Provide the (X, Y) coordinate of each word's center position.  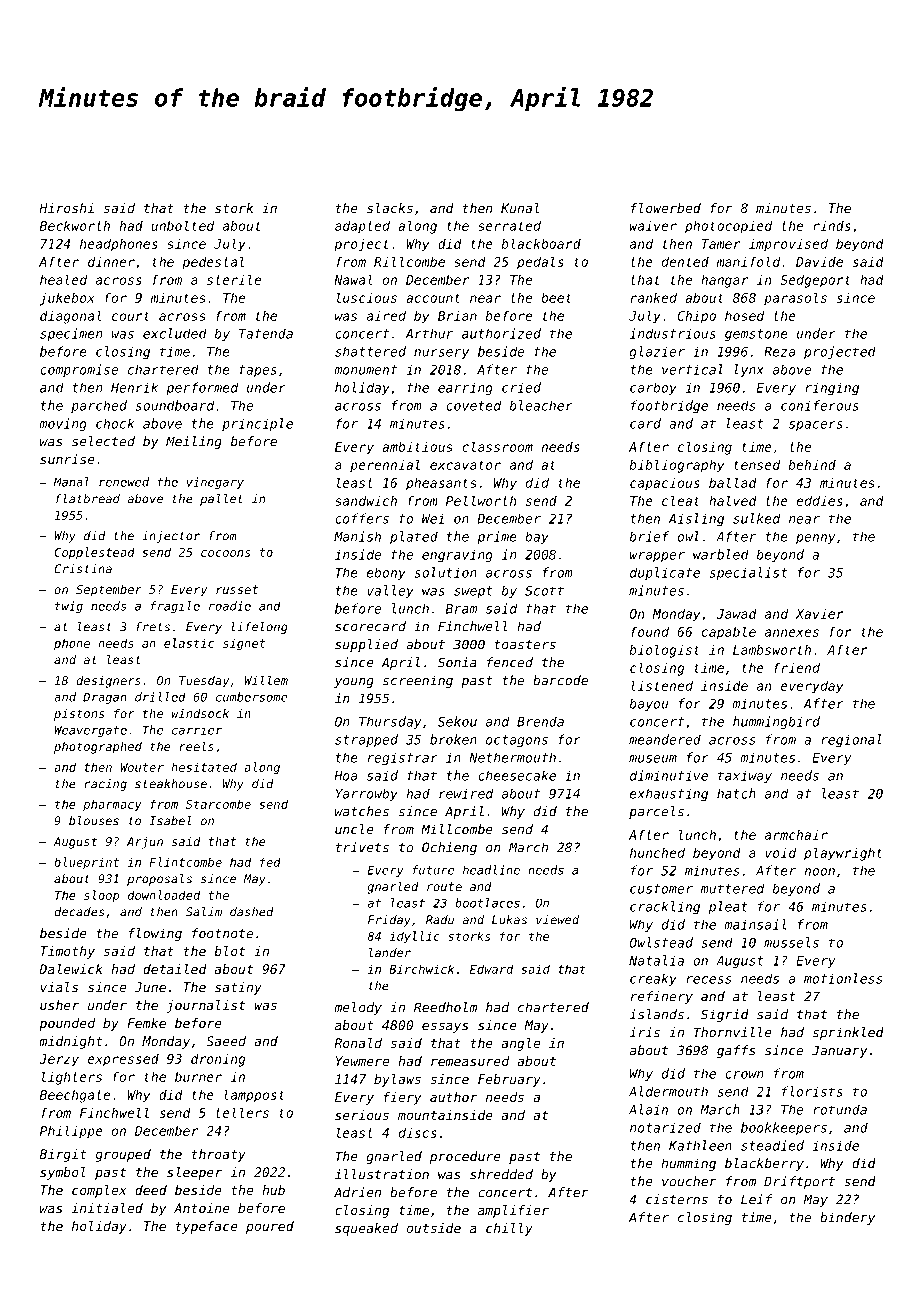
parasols (795, 299)
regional (851, 741)
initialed (107, 1208)
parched (99, 406)
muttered (732, 888)
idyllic (415, 937)
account (433, 298)
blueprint (86, 863)
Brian (457, 316)
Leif (756, 1199)
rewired (466, 793)
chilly (509, 1229)
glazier (657, 353)
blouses (94, 821)
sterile (234, 279)
